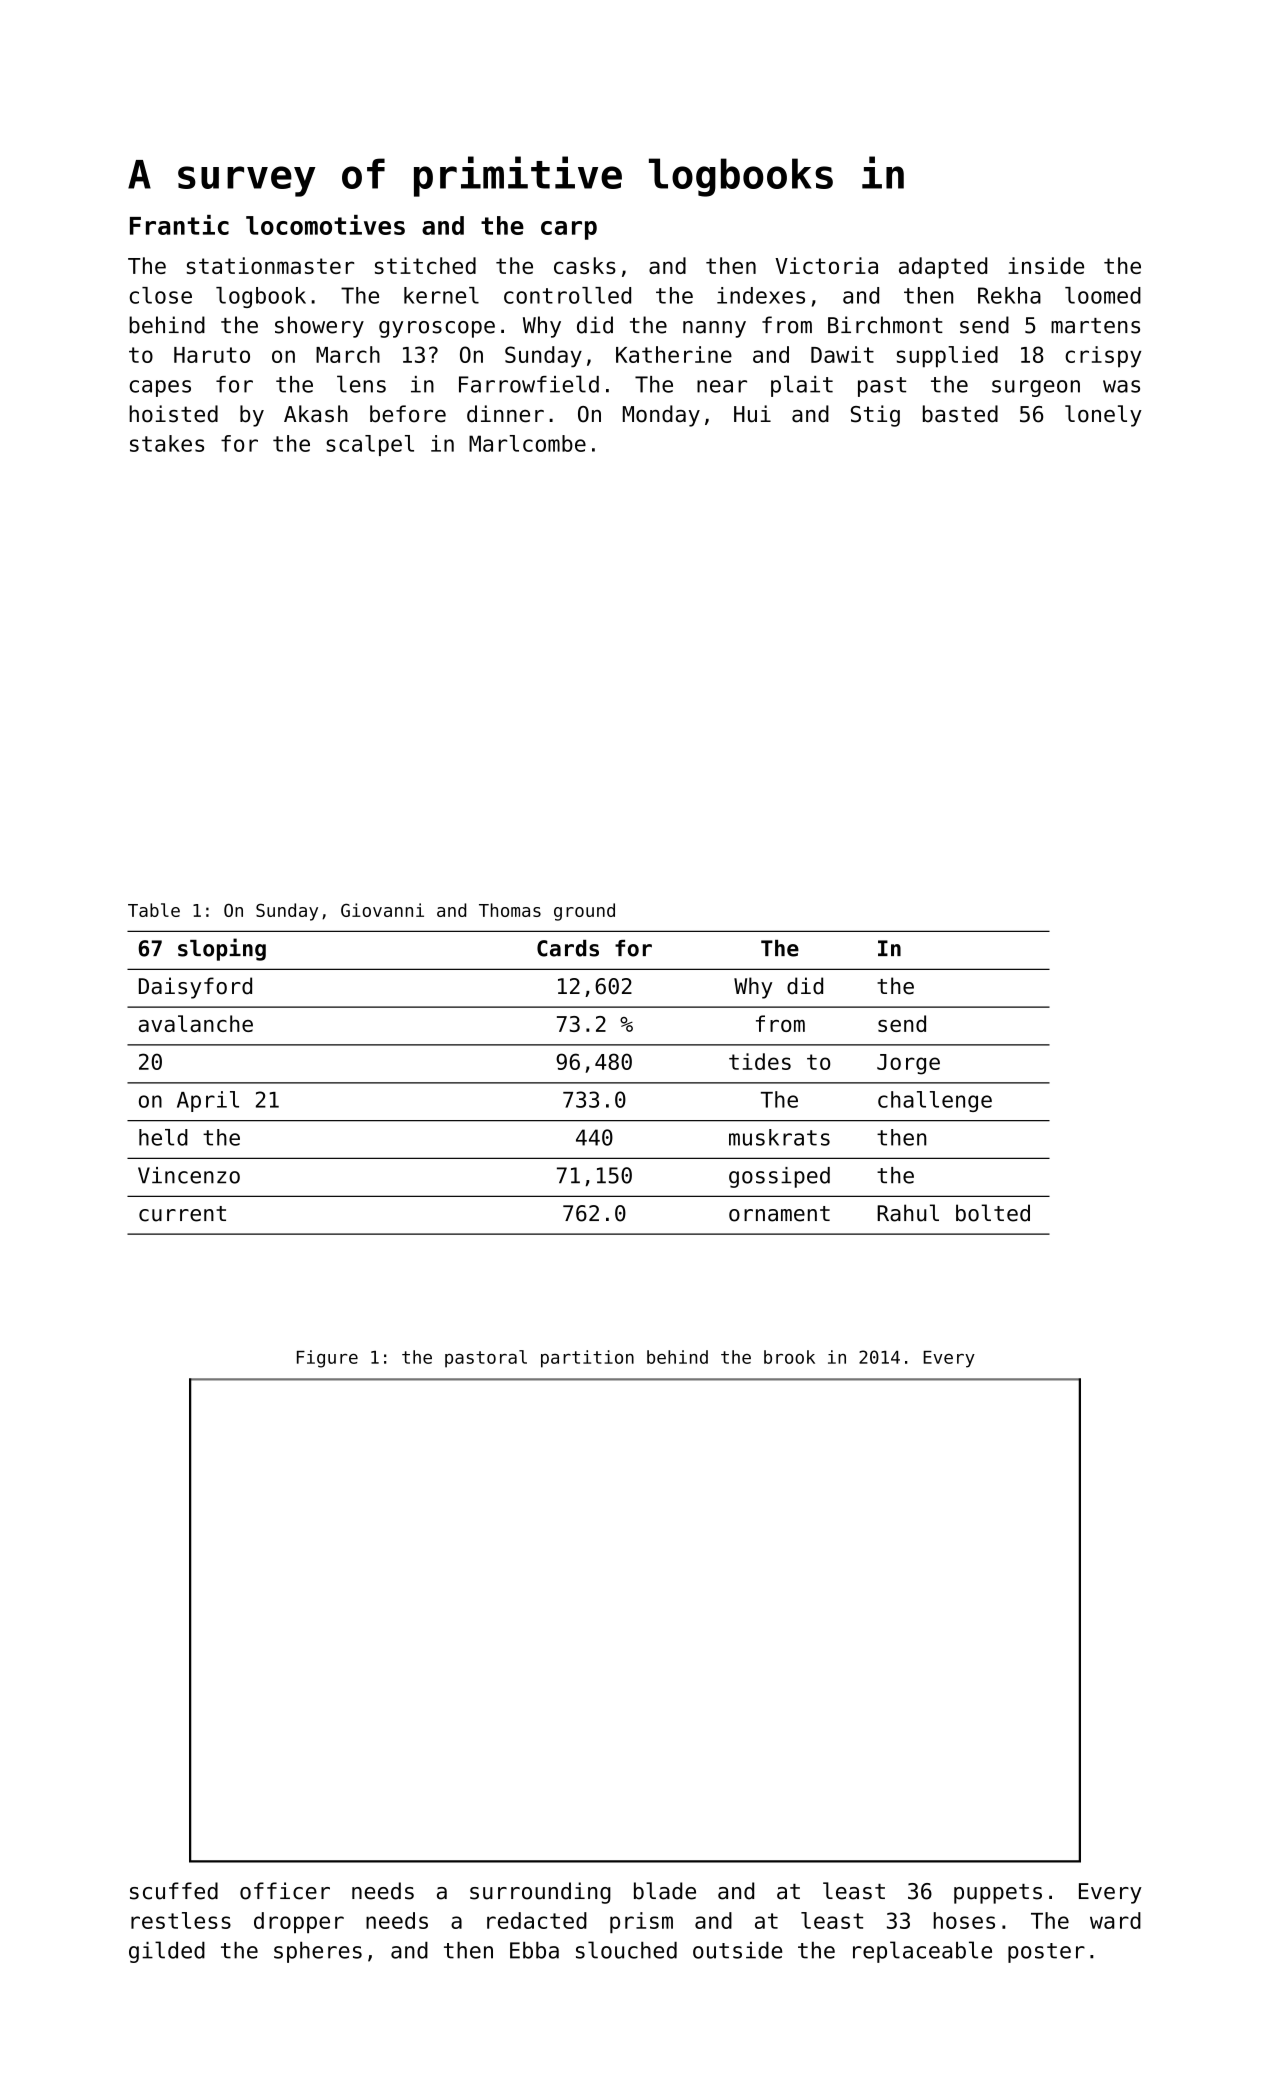  I want to click on challenge, so click(935, 1101).
